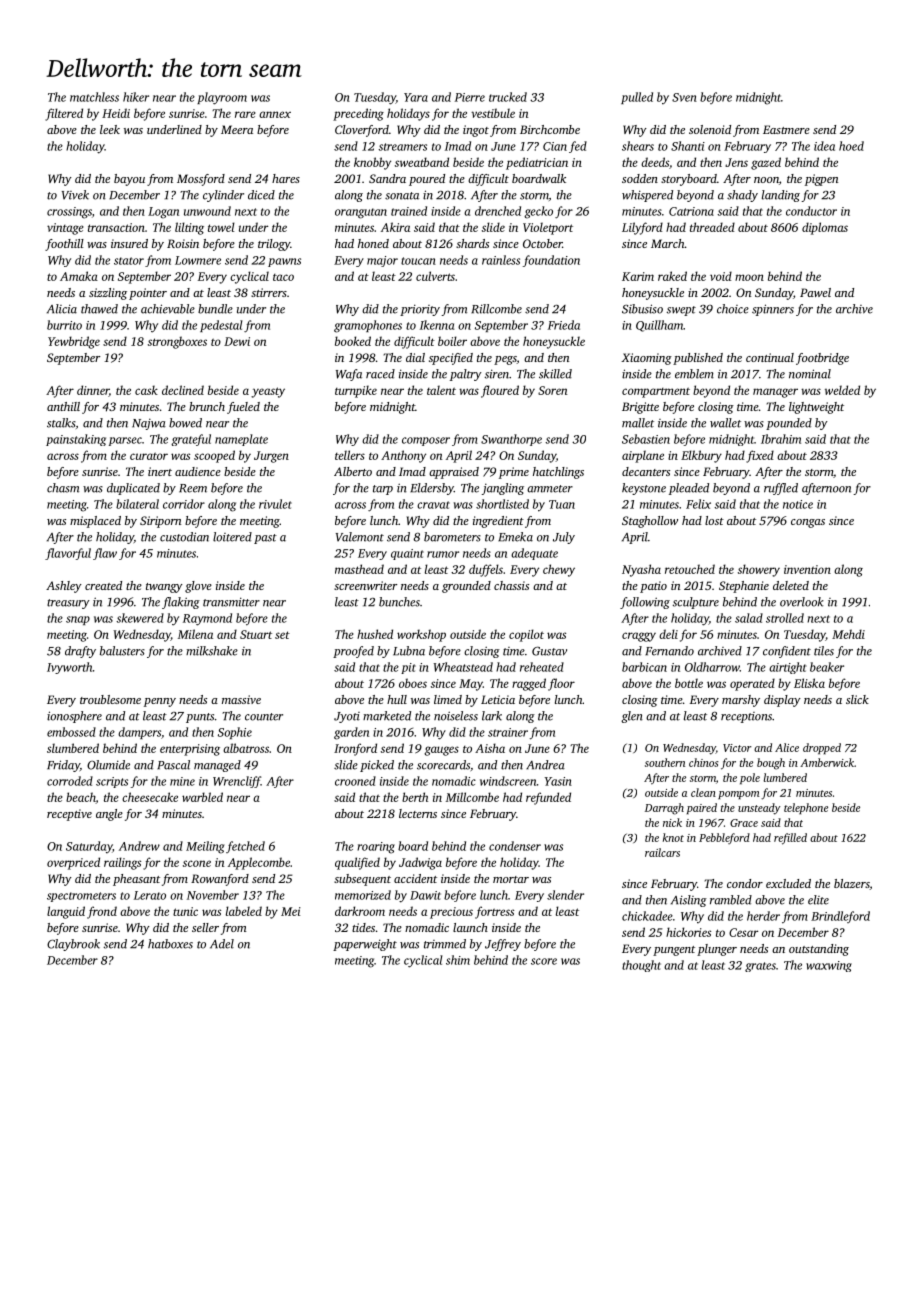 The height and width of the image is (1308, 924). Describe the element at coordinates (259, 863) in the image. I see `Applecombe` at that location.
